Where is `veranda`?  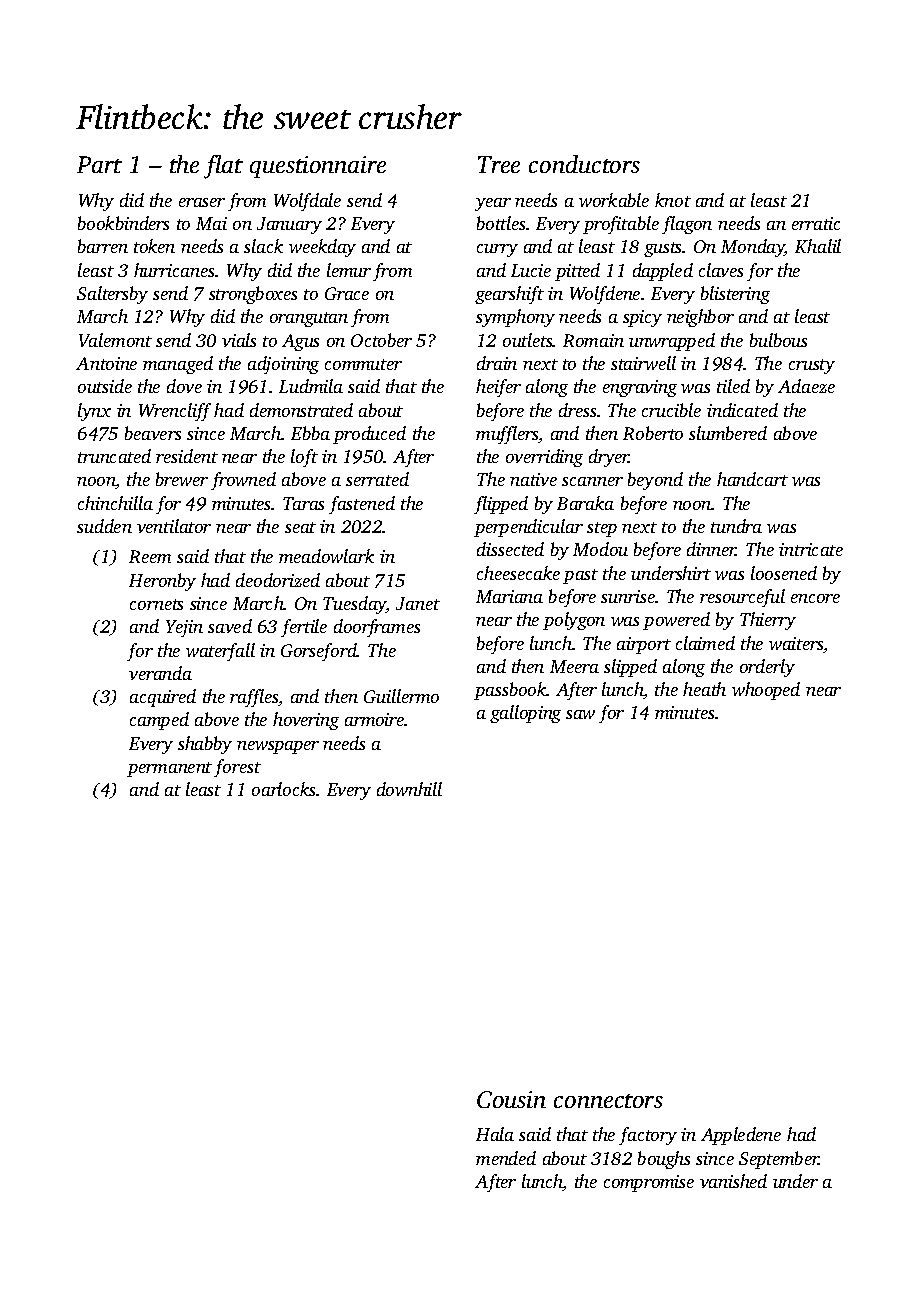 veranda is located at coordinates (160, 673).
